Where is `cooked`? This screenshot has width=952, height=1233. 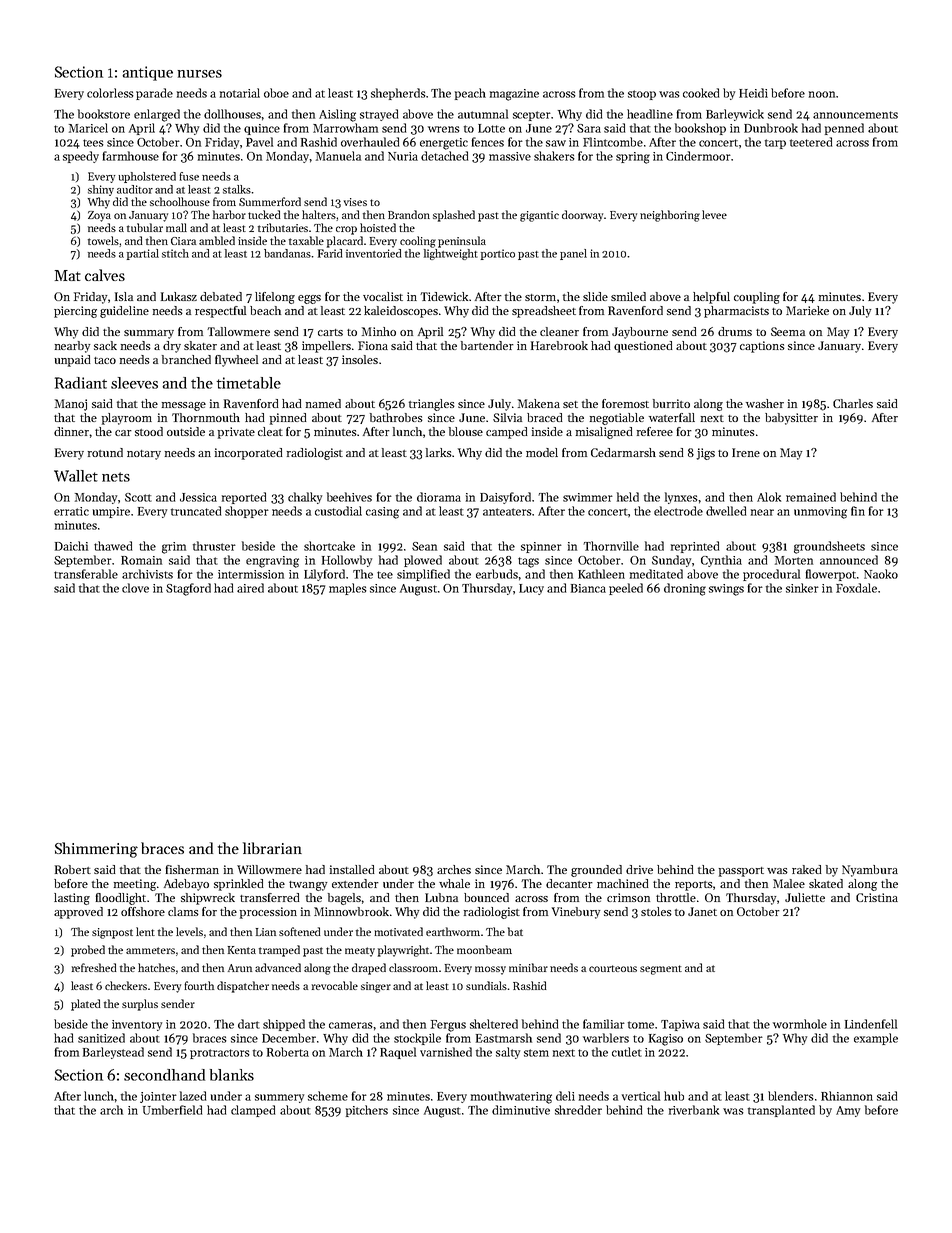 cooked is located at coordinates (701, 93).
